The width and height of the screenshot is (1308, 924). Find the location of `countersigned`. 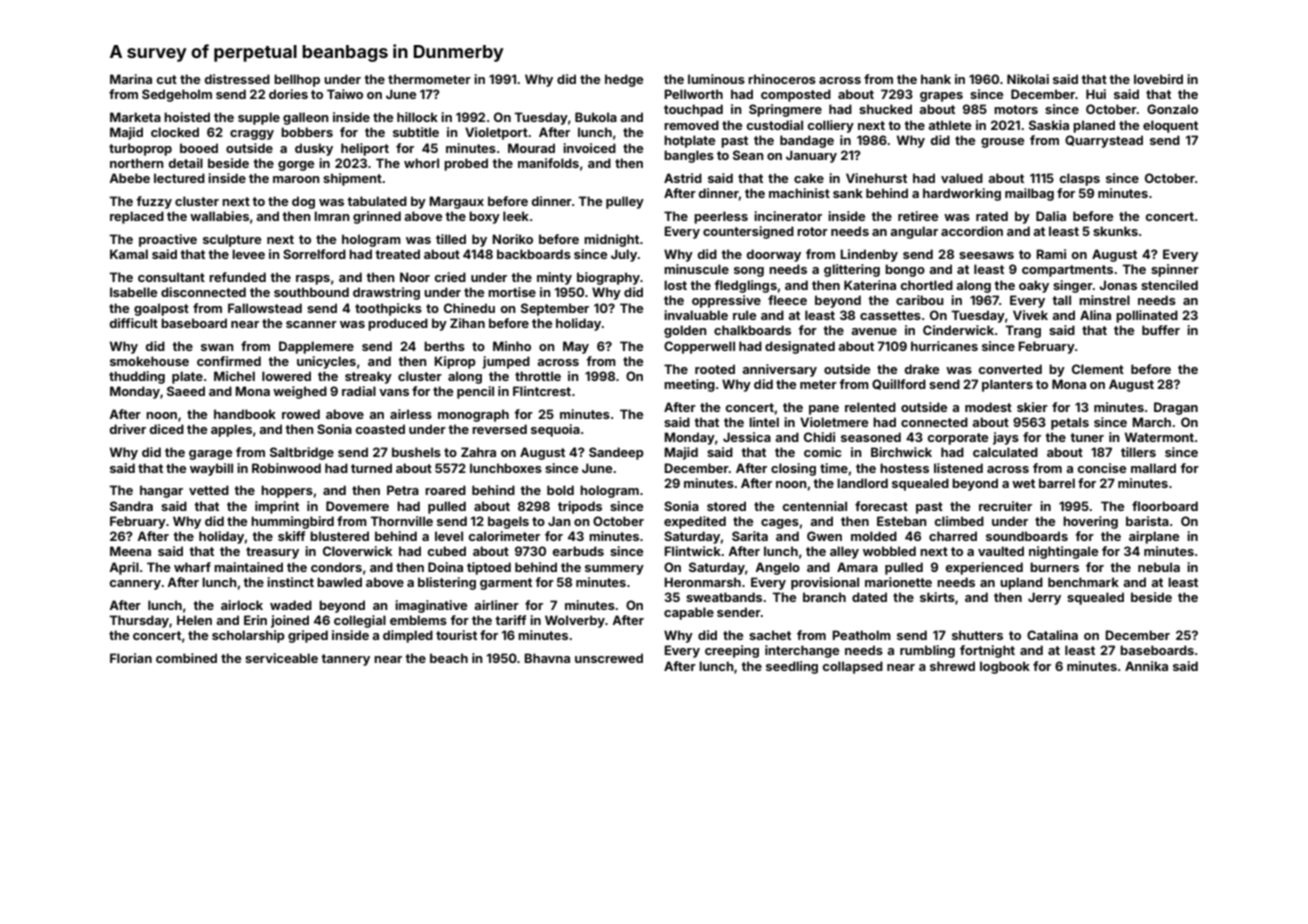

countersigned is located at coordinates (748, 232).
